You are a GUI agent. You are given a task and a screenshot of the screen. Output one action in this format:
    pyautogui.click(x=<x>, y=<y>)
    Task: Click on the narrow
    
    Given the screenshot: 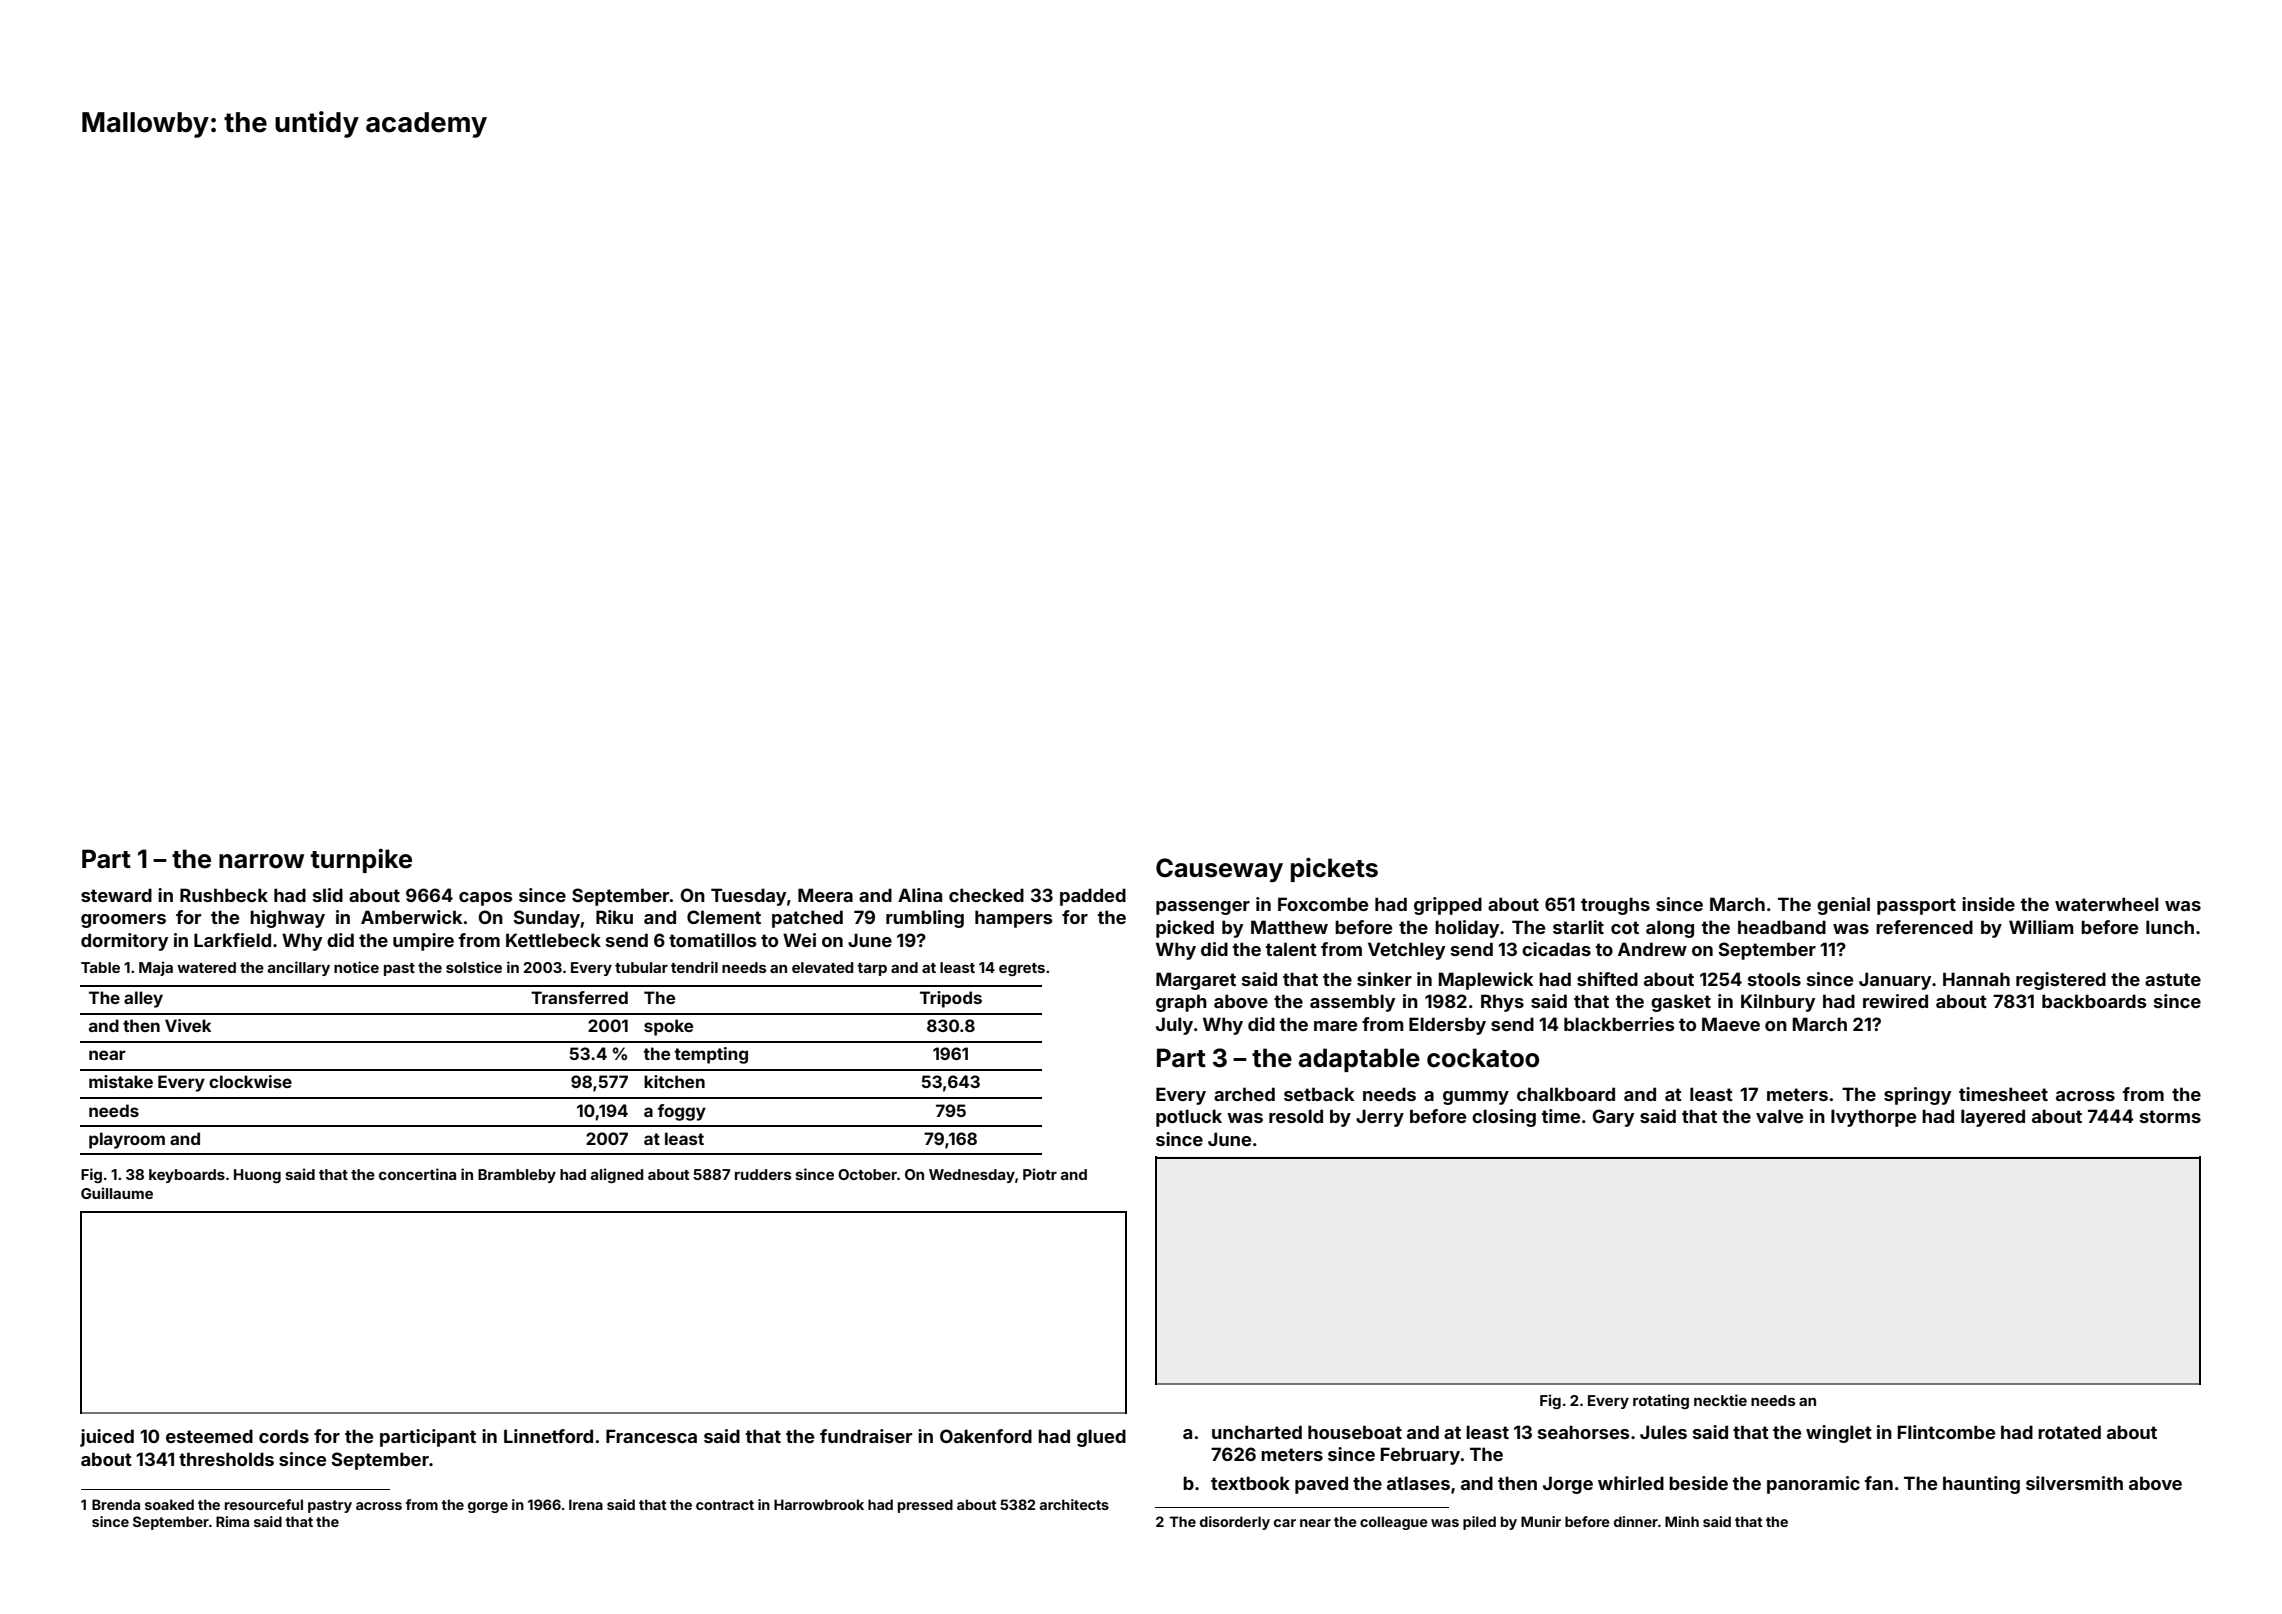 What is the action you would take?
    pyautogui.click(x=261, y=861)
